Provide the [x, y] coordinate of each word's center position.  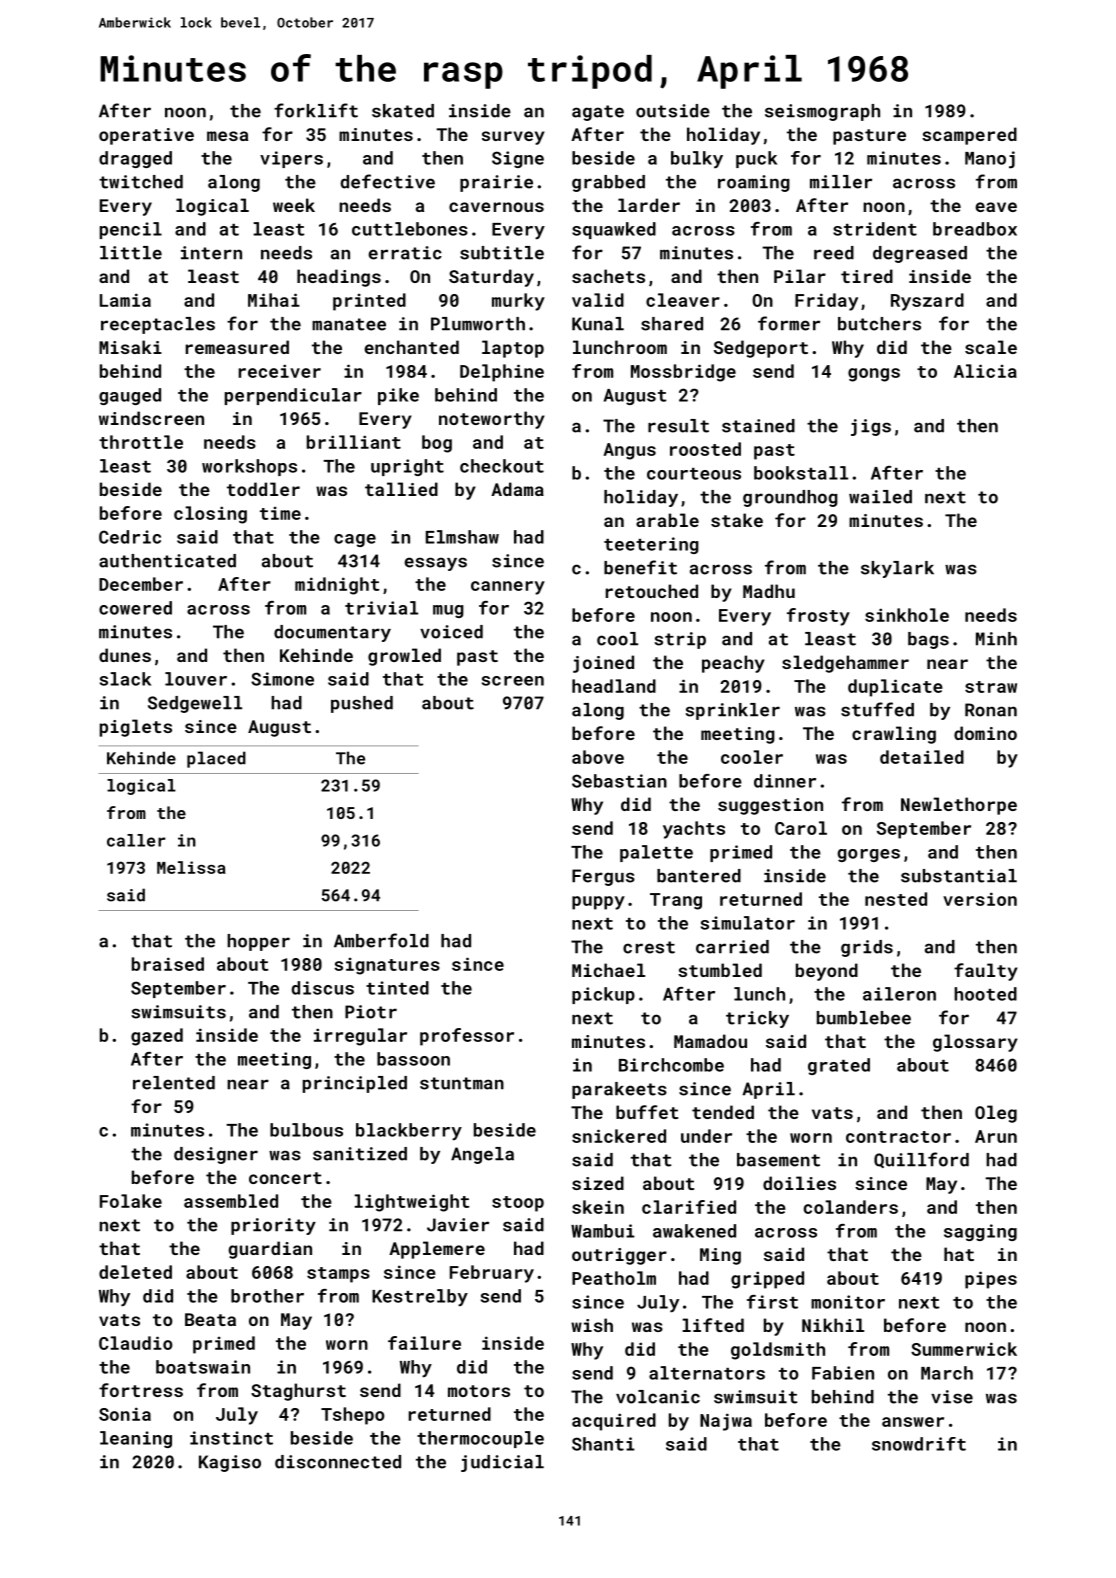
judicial [502, 1463]
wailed [880, 497]
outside [673, 111]
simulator [748, 923]
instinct [231, 1438]
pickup [603, 995]
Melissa [191, 867]
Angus [629, 451]
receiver [280, 371]
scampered [969, 136]
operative [146, 136]
